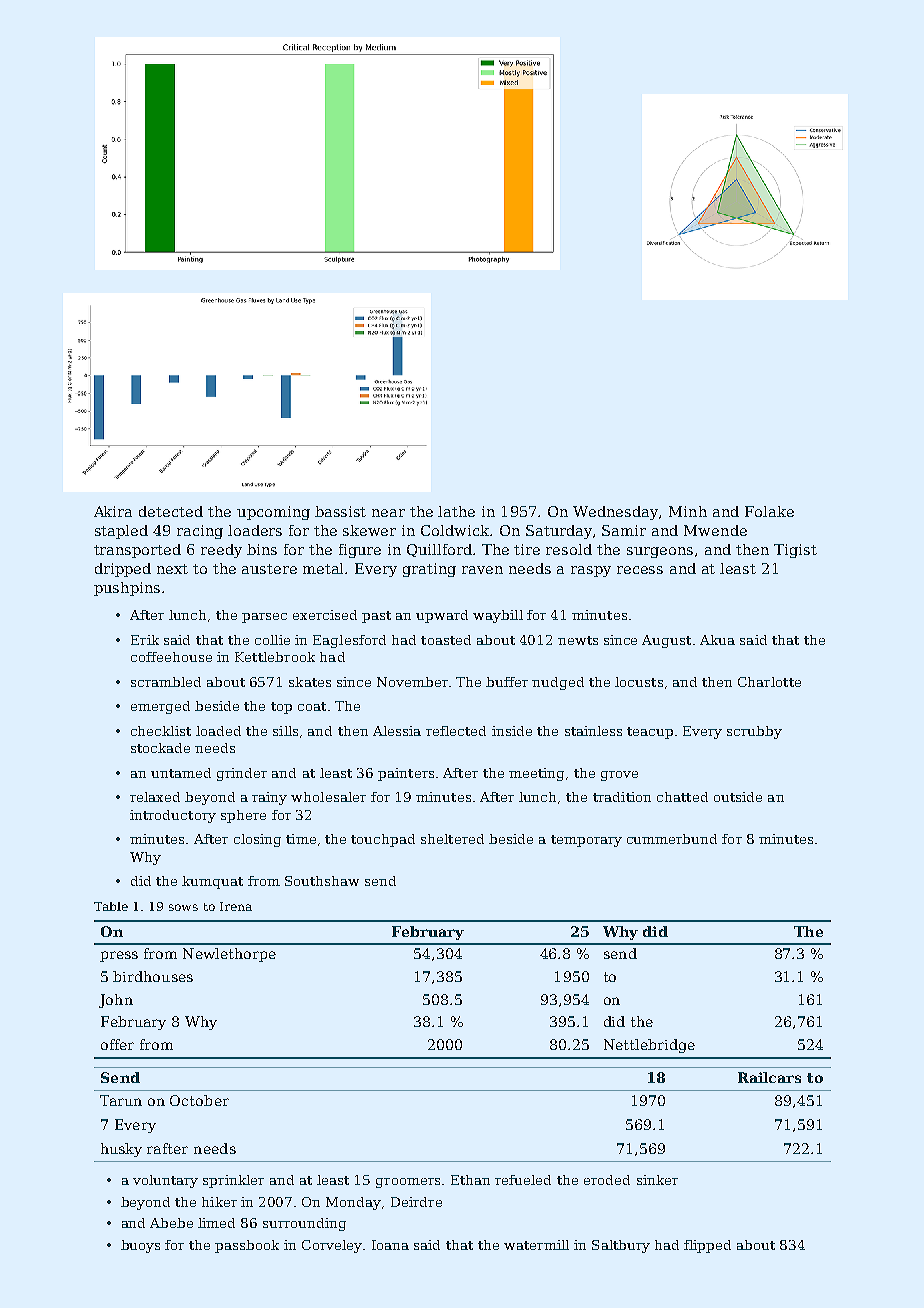  What do you see at coordinates (688, 511) in the image?
I see `Minh` at bounding box center [688, 511].
